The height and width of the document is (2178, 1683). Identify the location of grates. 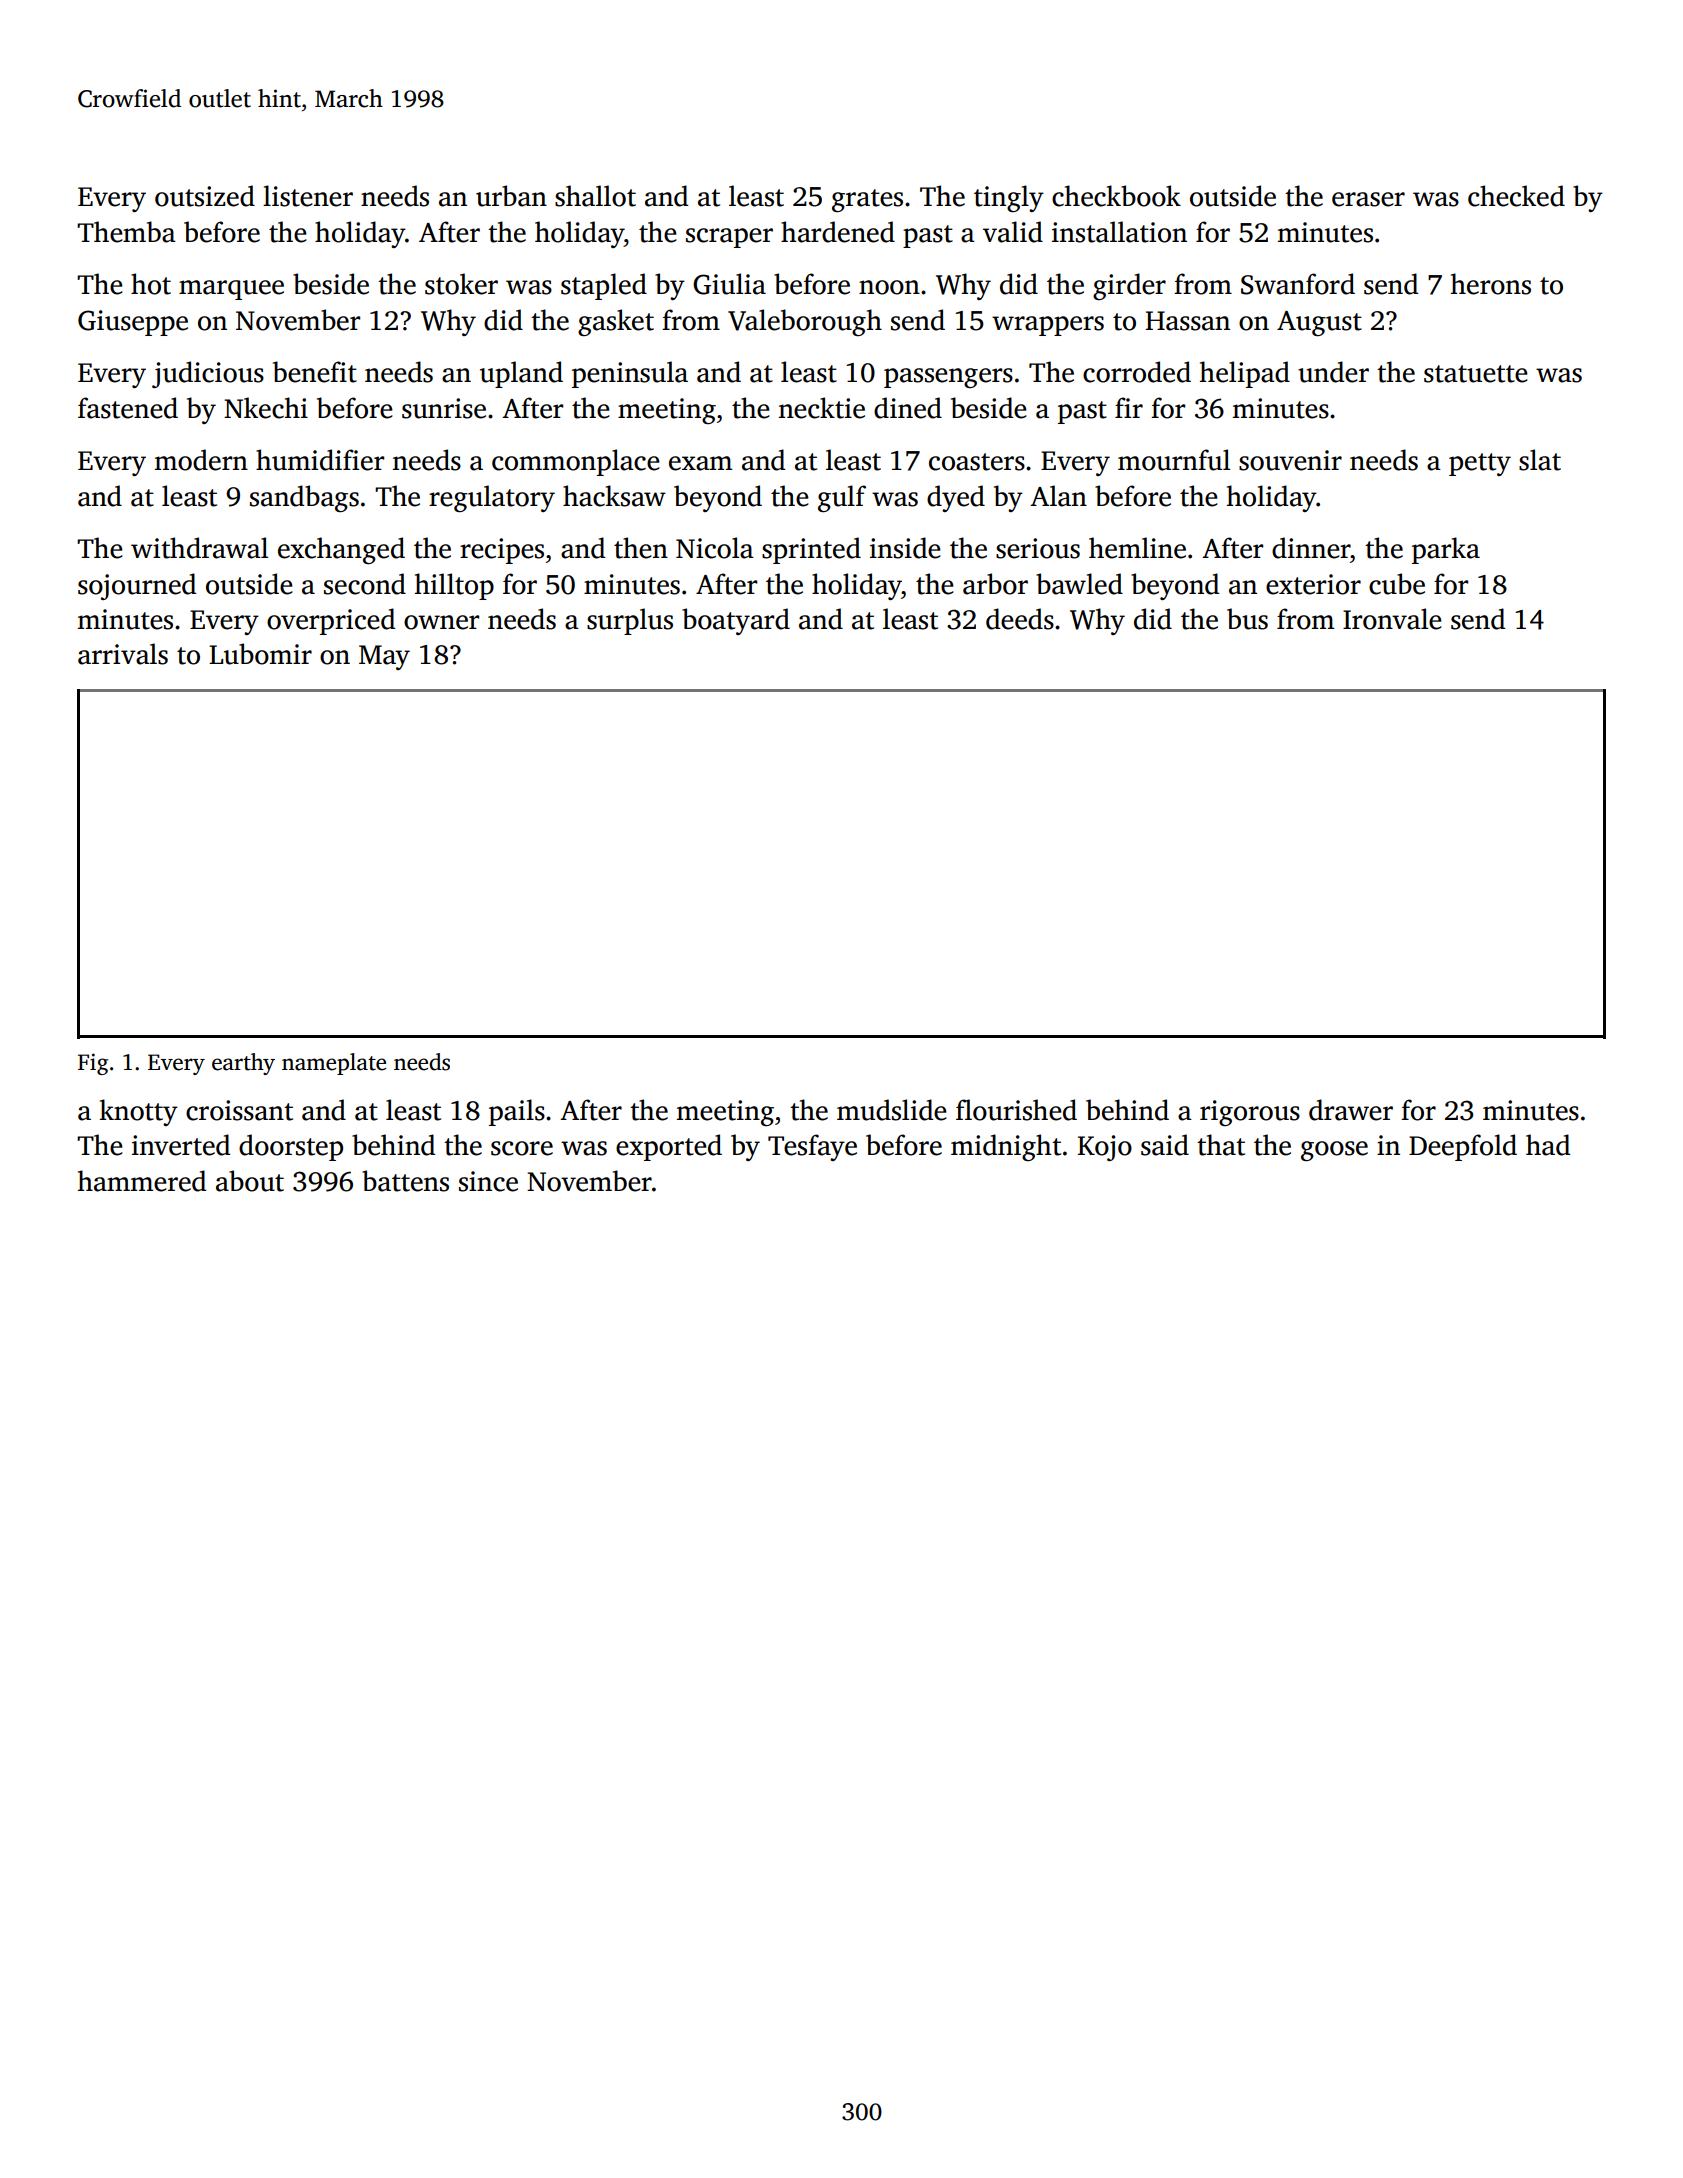
(867, 200).
